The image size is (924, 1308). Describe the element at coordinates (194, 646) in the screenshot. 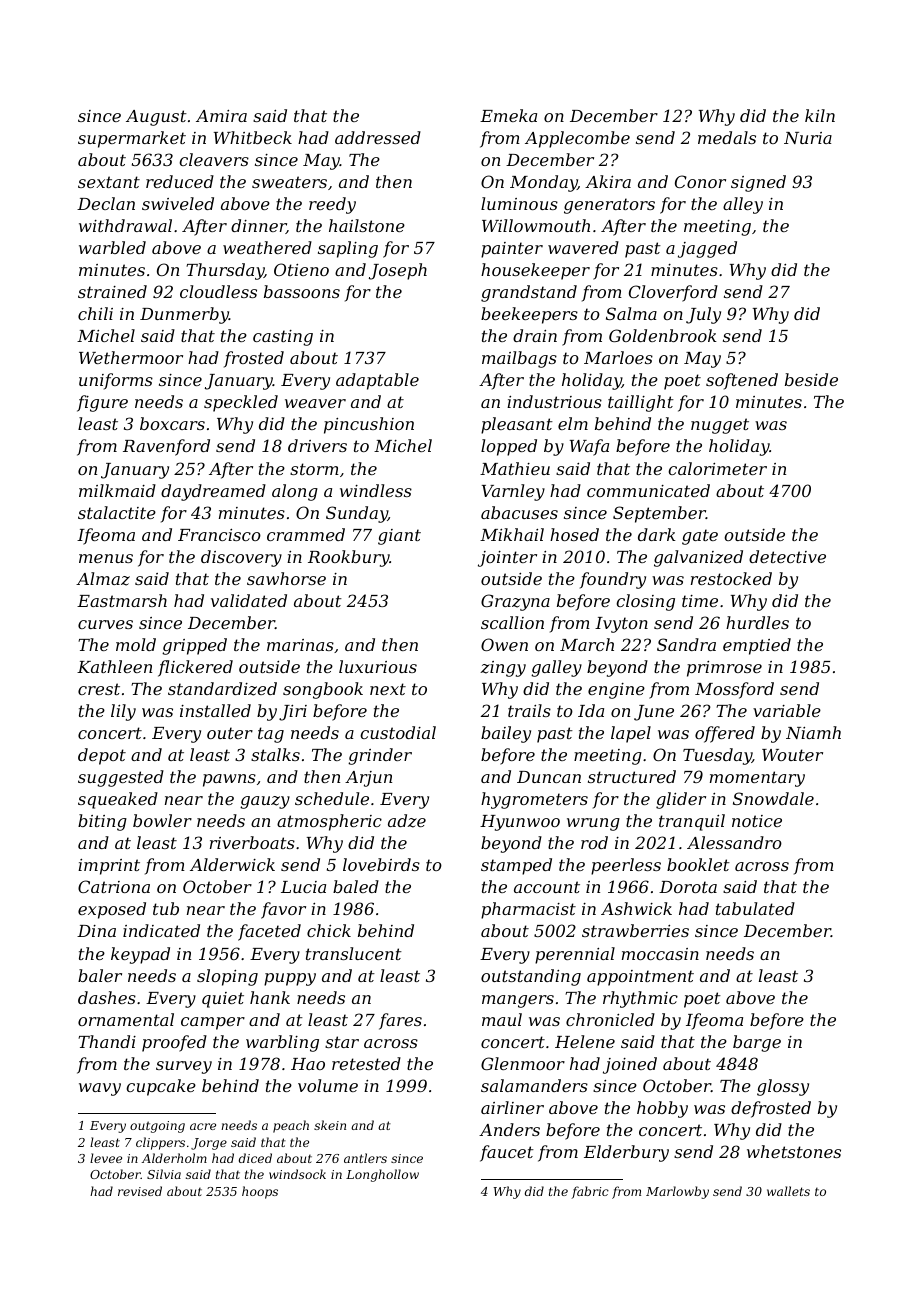

I see `gripped` at that location.
